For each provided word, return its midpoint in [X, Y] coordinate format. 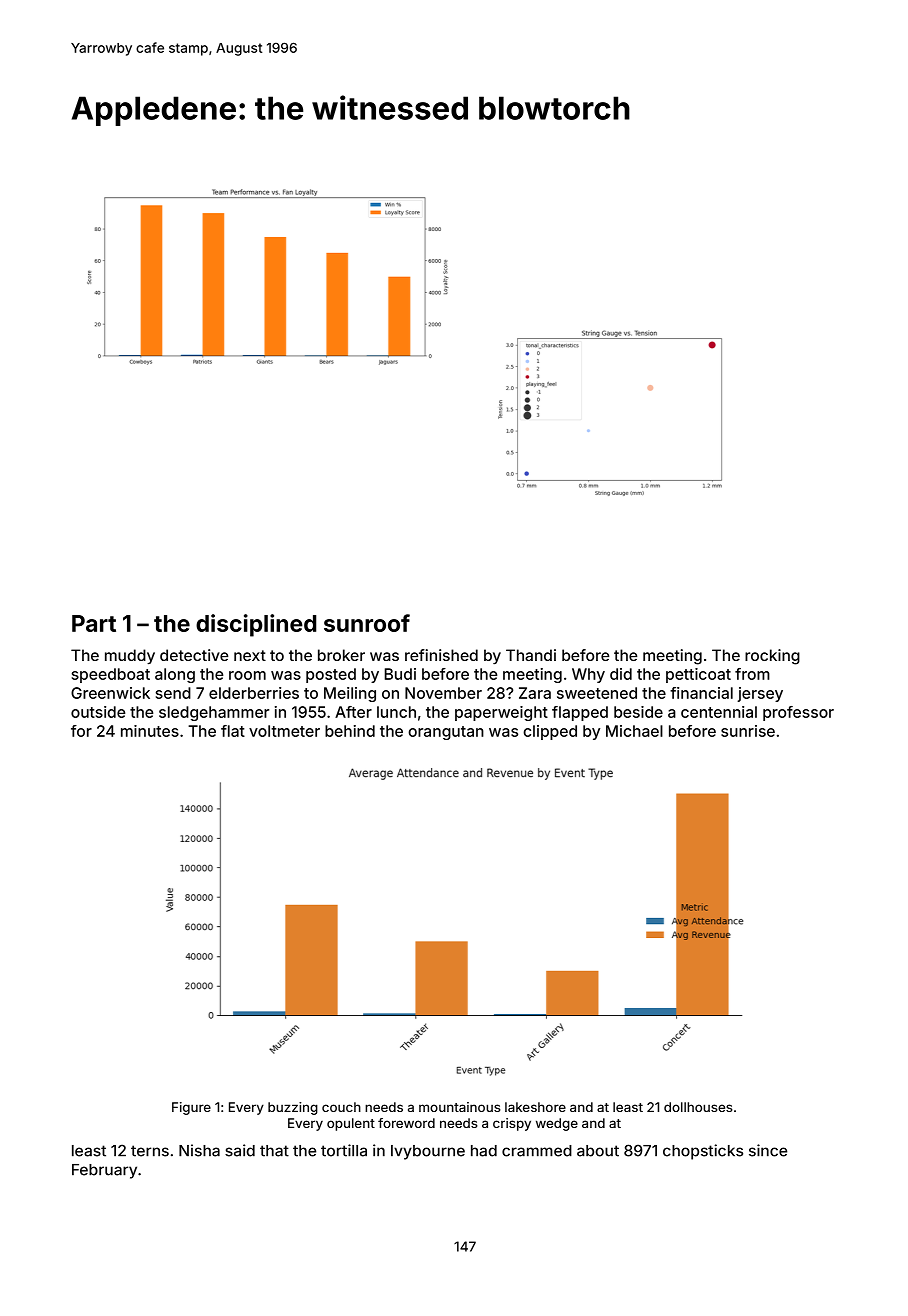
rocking [772, 657]
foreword [406, 1123]
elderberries [254, 693]
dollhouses [698, 1107]
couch [341, 1107]
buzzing [293, 1108]
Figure [191, 1108]
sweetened [597, 693]
